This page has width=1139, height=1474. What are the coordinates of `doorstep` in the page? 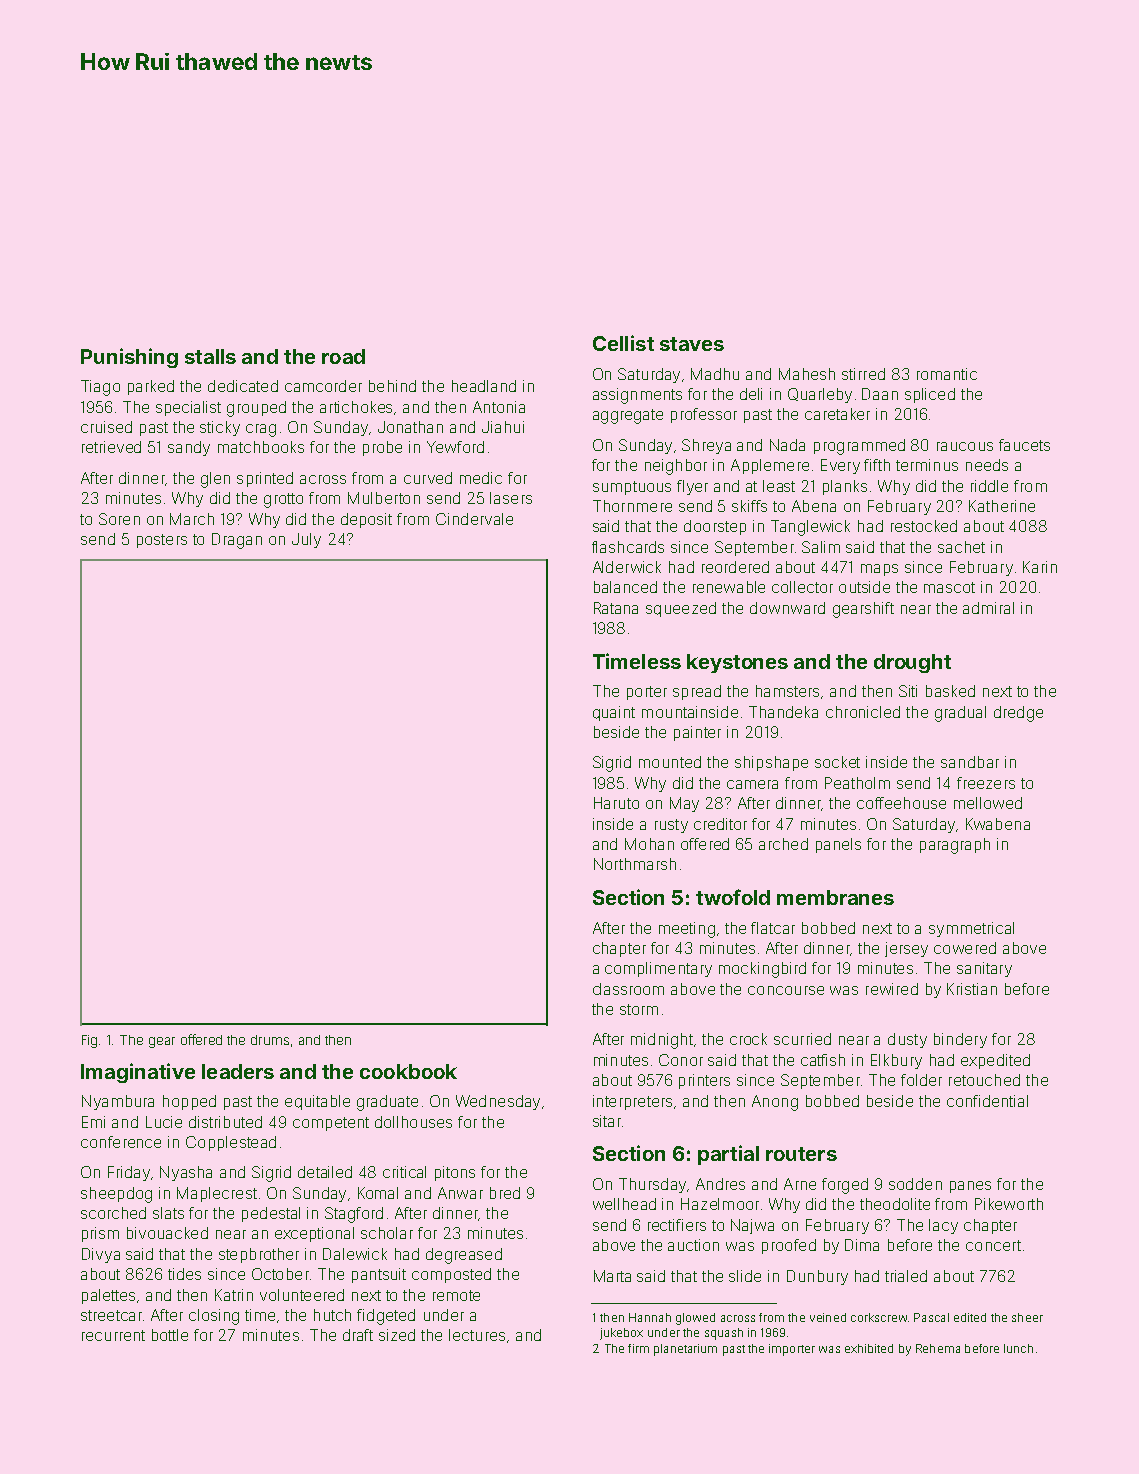 It's located at (715, 527).
